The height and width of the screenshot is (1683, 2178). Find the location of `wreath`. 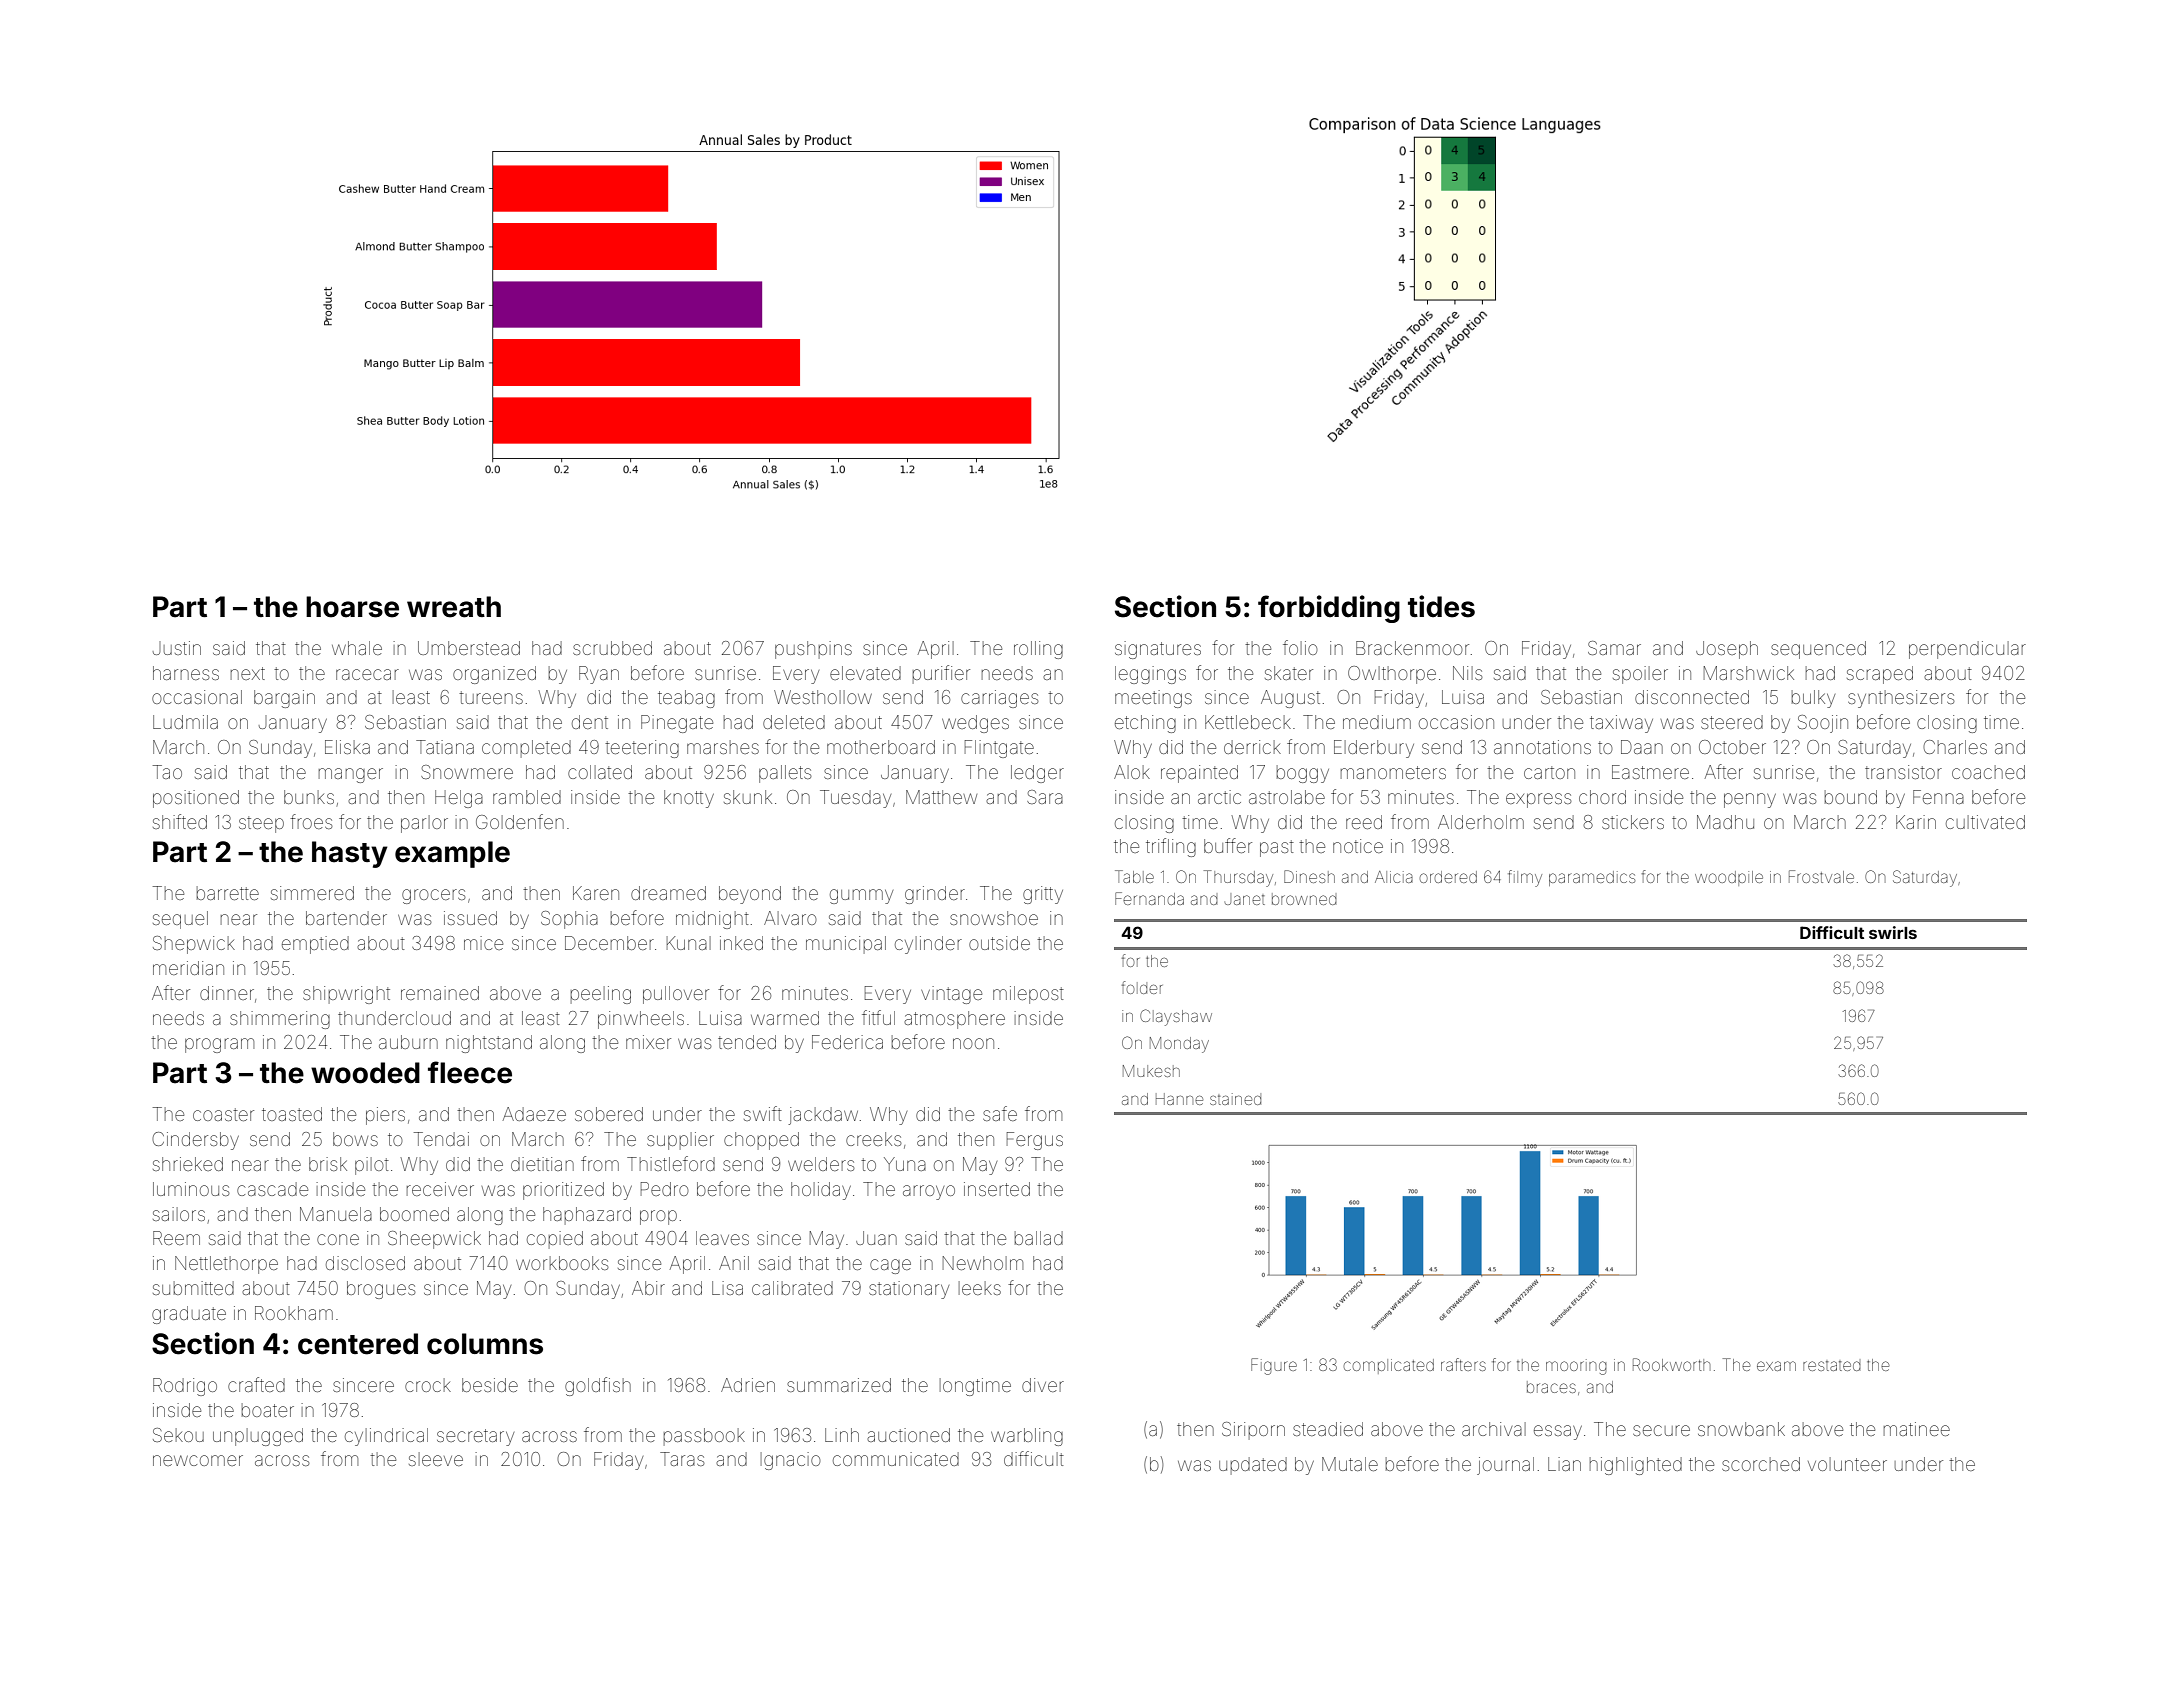

wreath is located at coordinates (454, 607).
